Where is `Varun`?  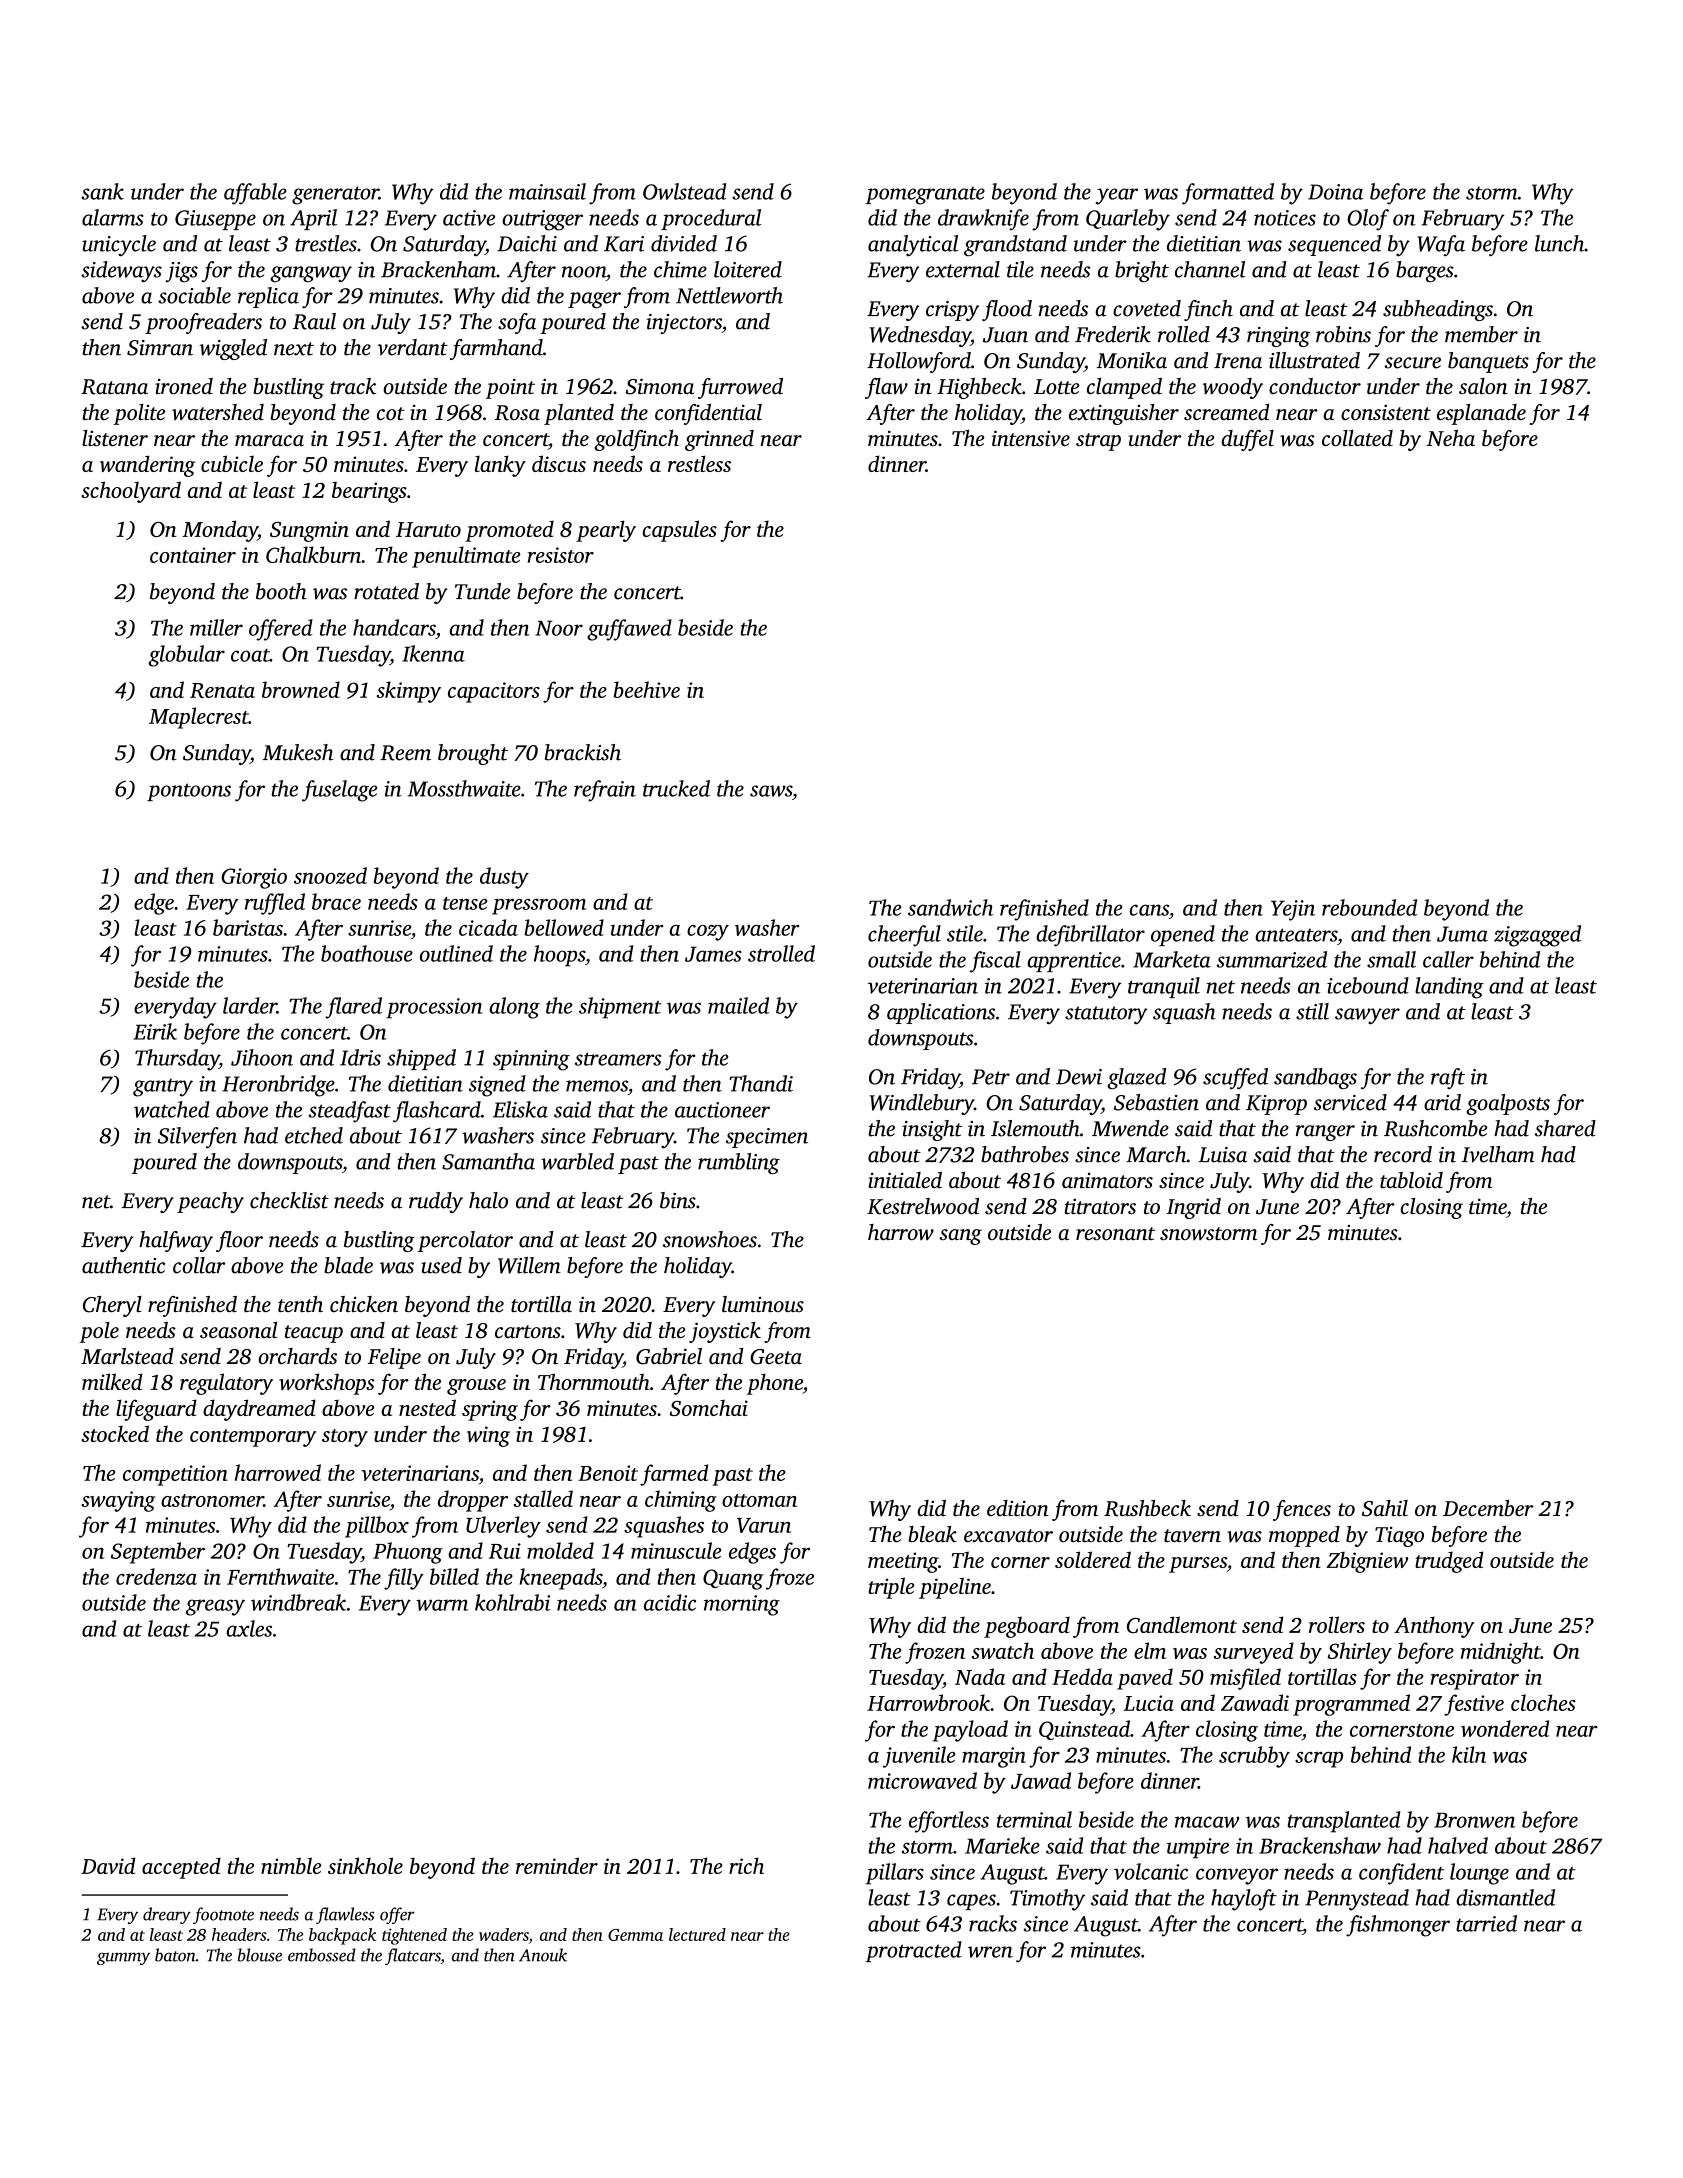 Varun is located at coordinates (764, 1525).
